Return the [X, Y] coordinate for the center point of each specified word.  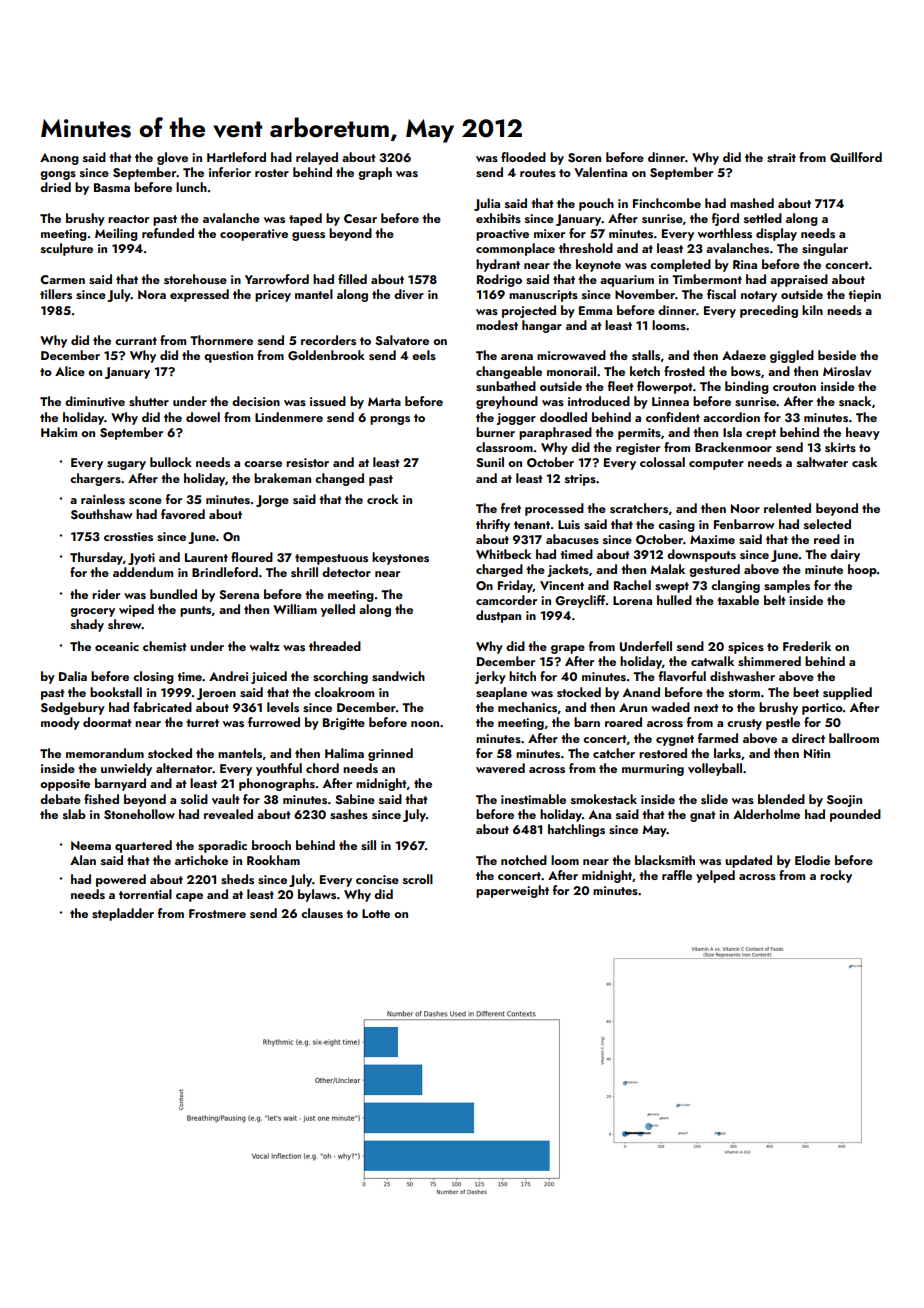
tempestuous [331, 559]
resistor [307, 462]
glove [172, 158]
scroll [418, 879]
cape [189, 897]
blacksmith [665, 860]
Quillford [856, 157]
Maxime [712, 539]
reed [827, 539]
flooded [523, 157]
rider [106, 594]
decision [256, 401]
